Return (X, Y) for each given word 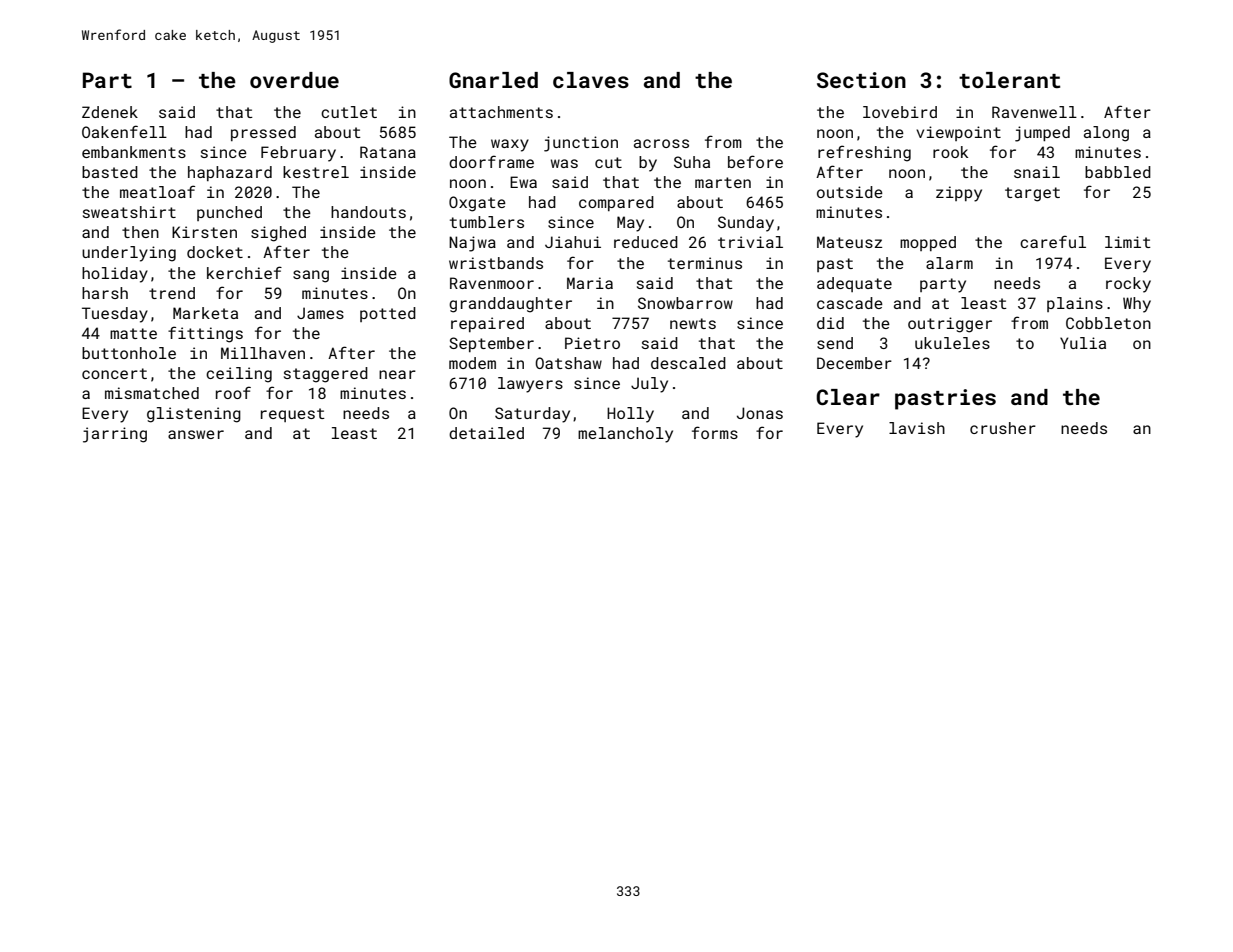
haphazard (230, 173)
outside (850, 192)
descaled (688, 363)
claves (591, 80)
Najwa (472, 244)
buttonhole (129, 353)
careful (1053, 241)
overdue (294, 80)
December (854, 363)
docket (215, 252)
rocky (1128, 285)
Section (861, 80)
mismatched (152, 393)
